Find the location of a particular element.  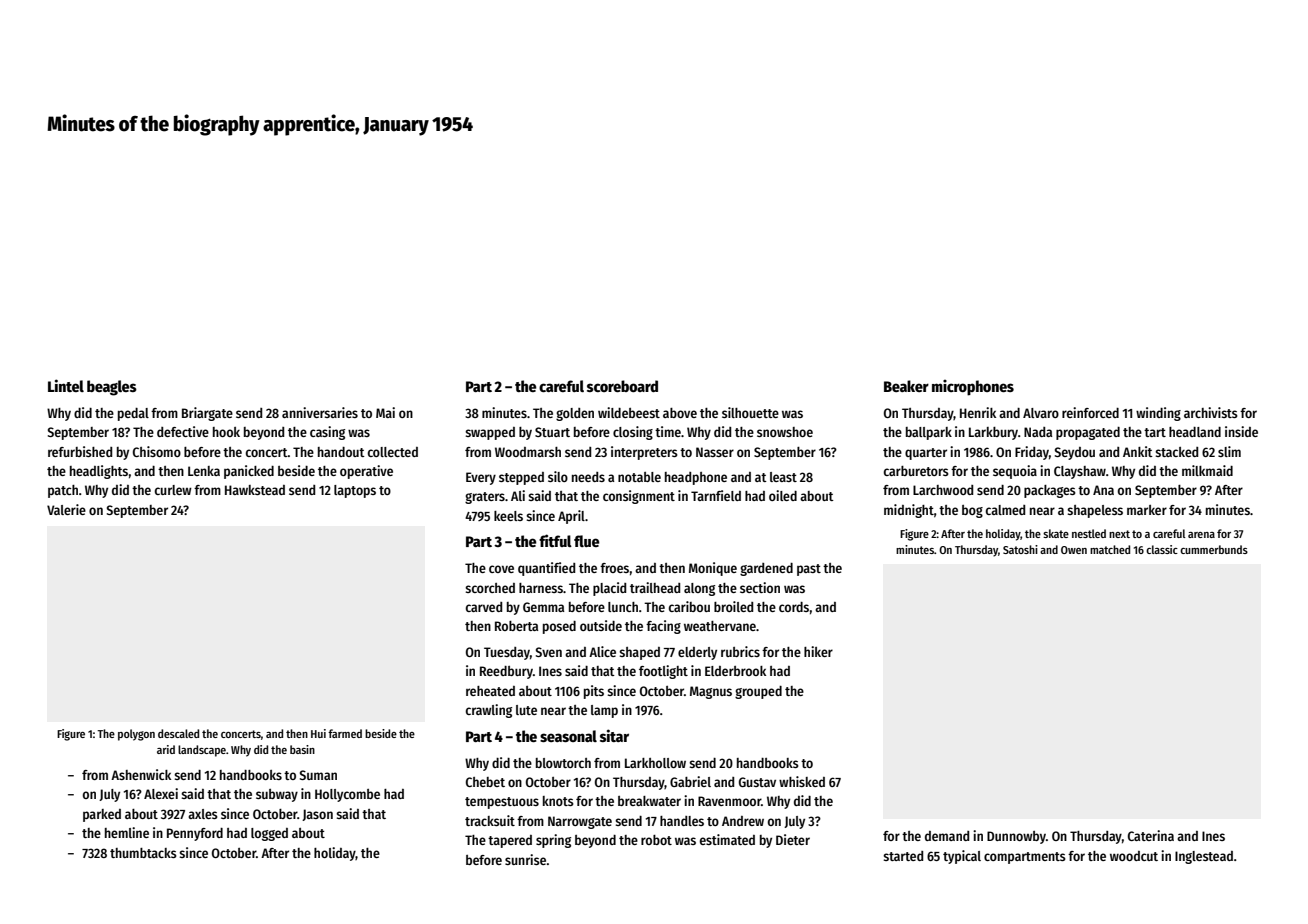

typical is located at coordinates (962, 857).
